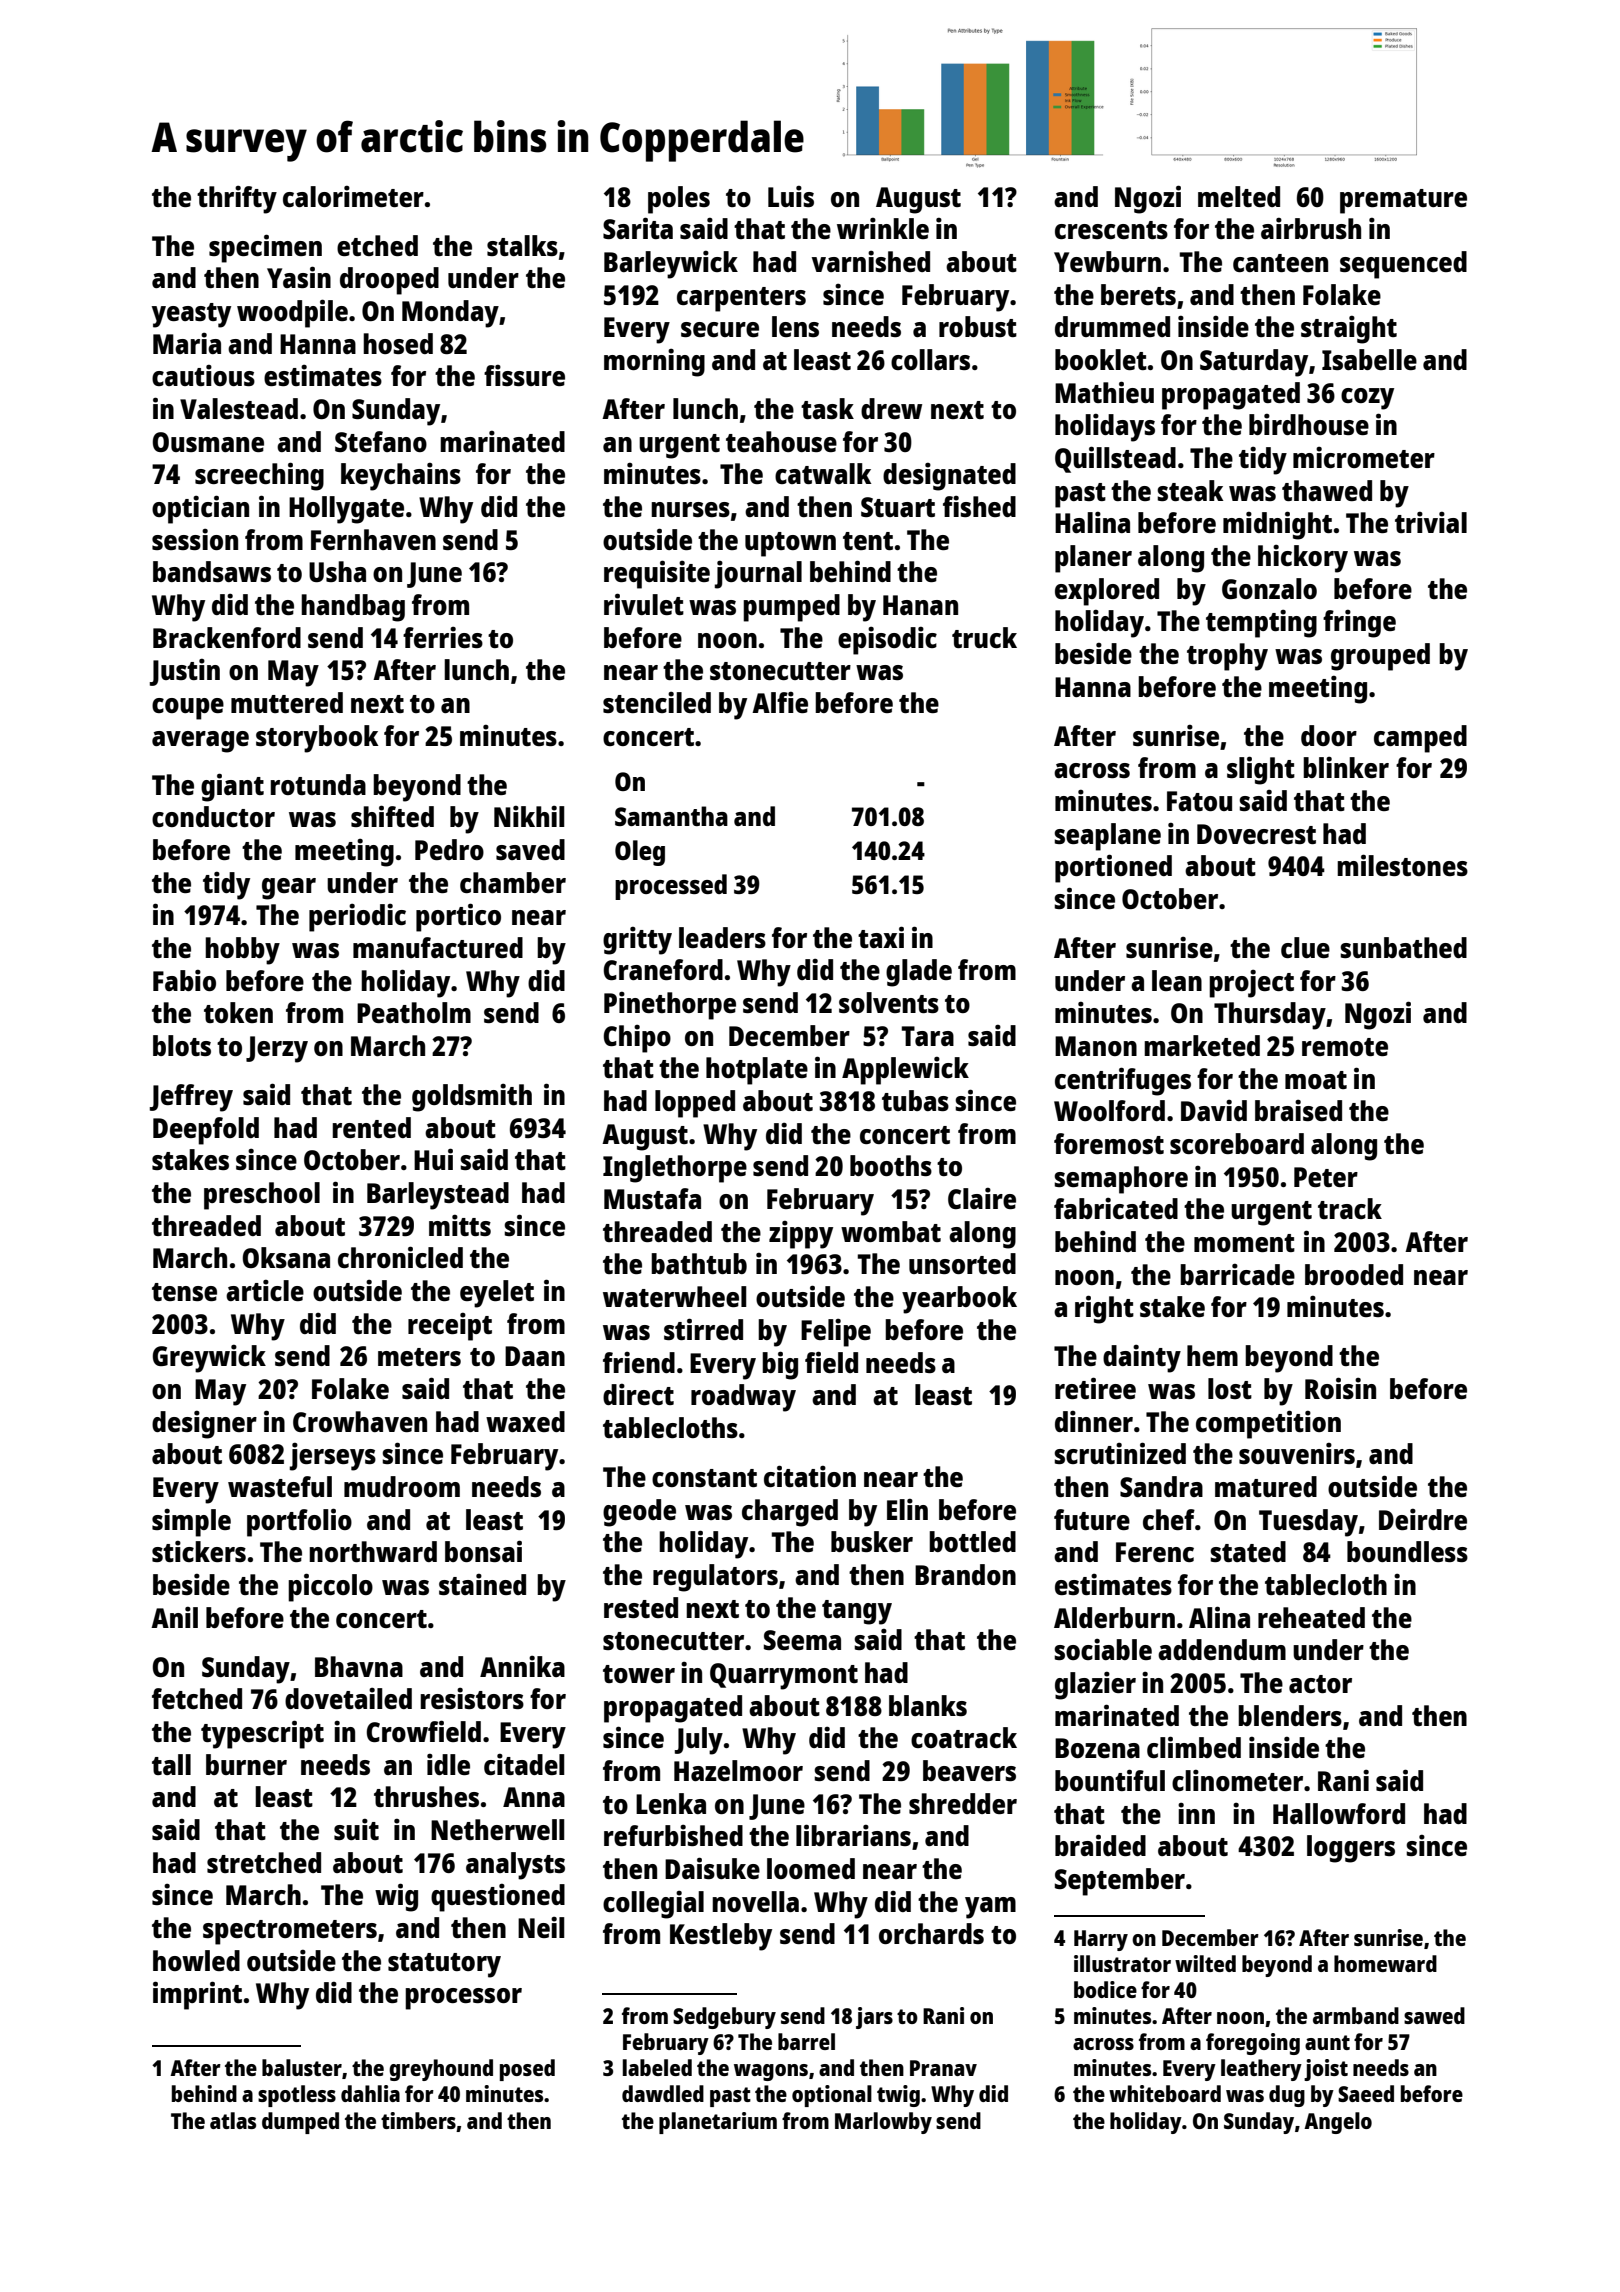 The image size is (1620, 2292). I want to click on calorimeter, so click(353, 196).
